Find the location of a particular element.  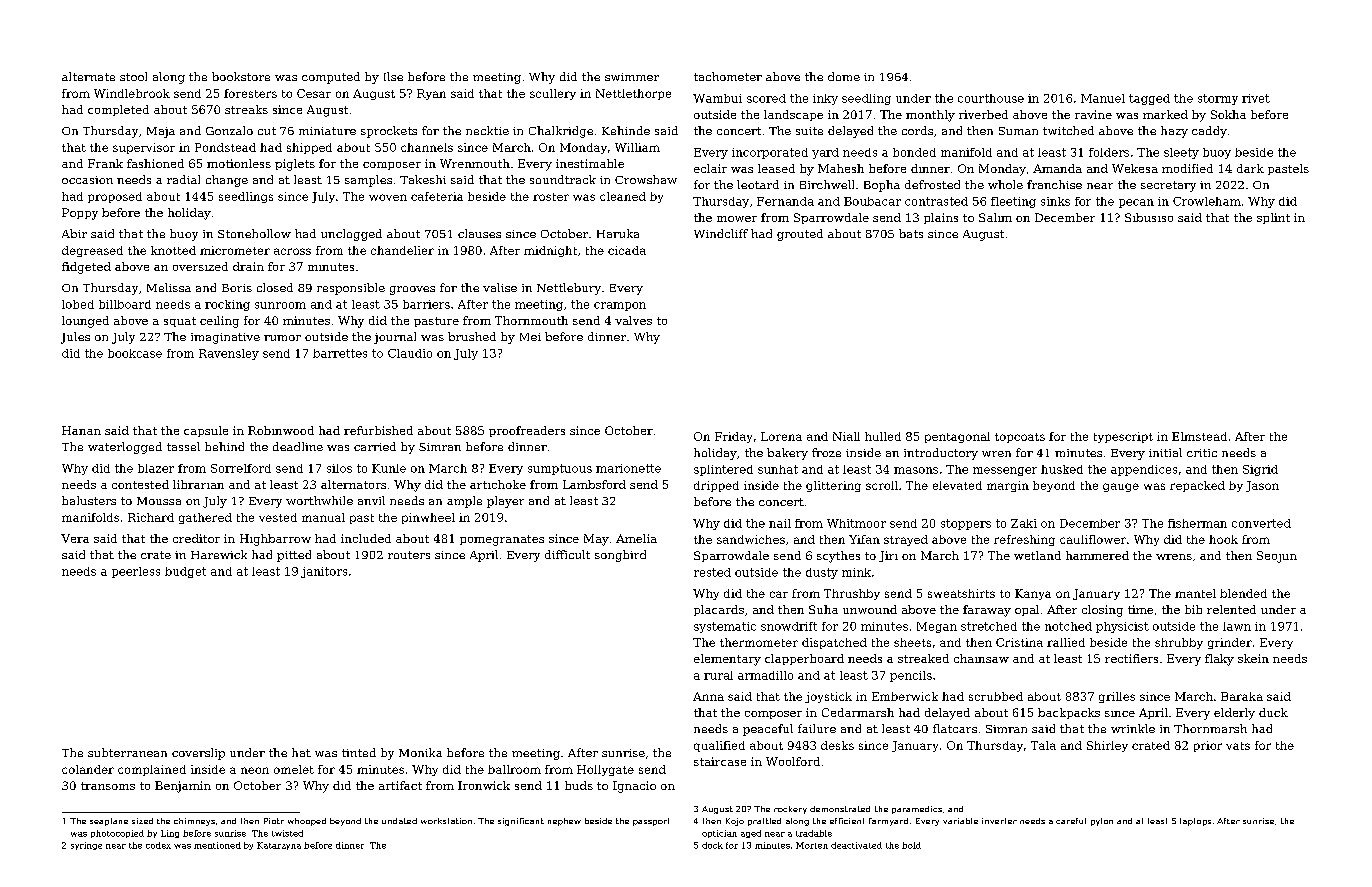

Kojo is located at coordinates (735, 822).
